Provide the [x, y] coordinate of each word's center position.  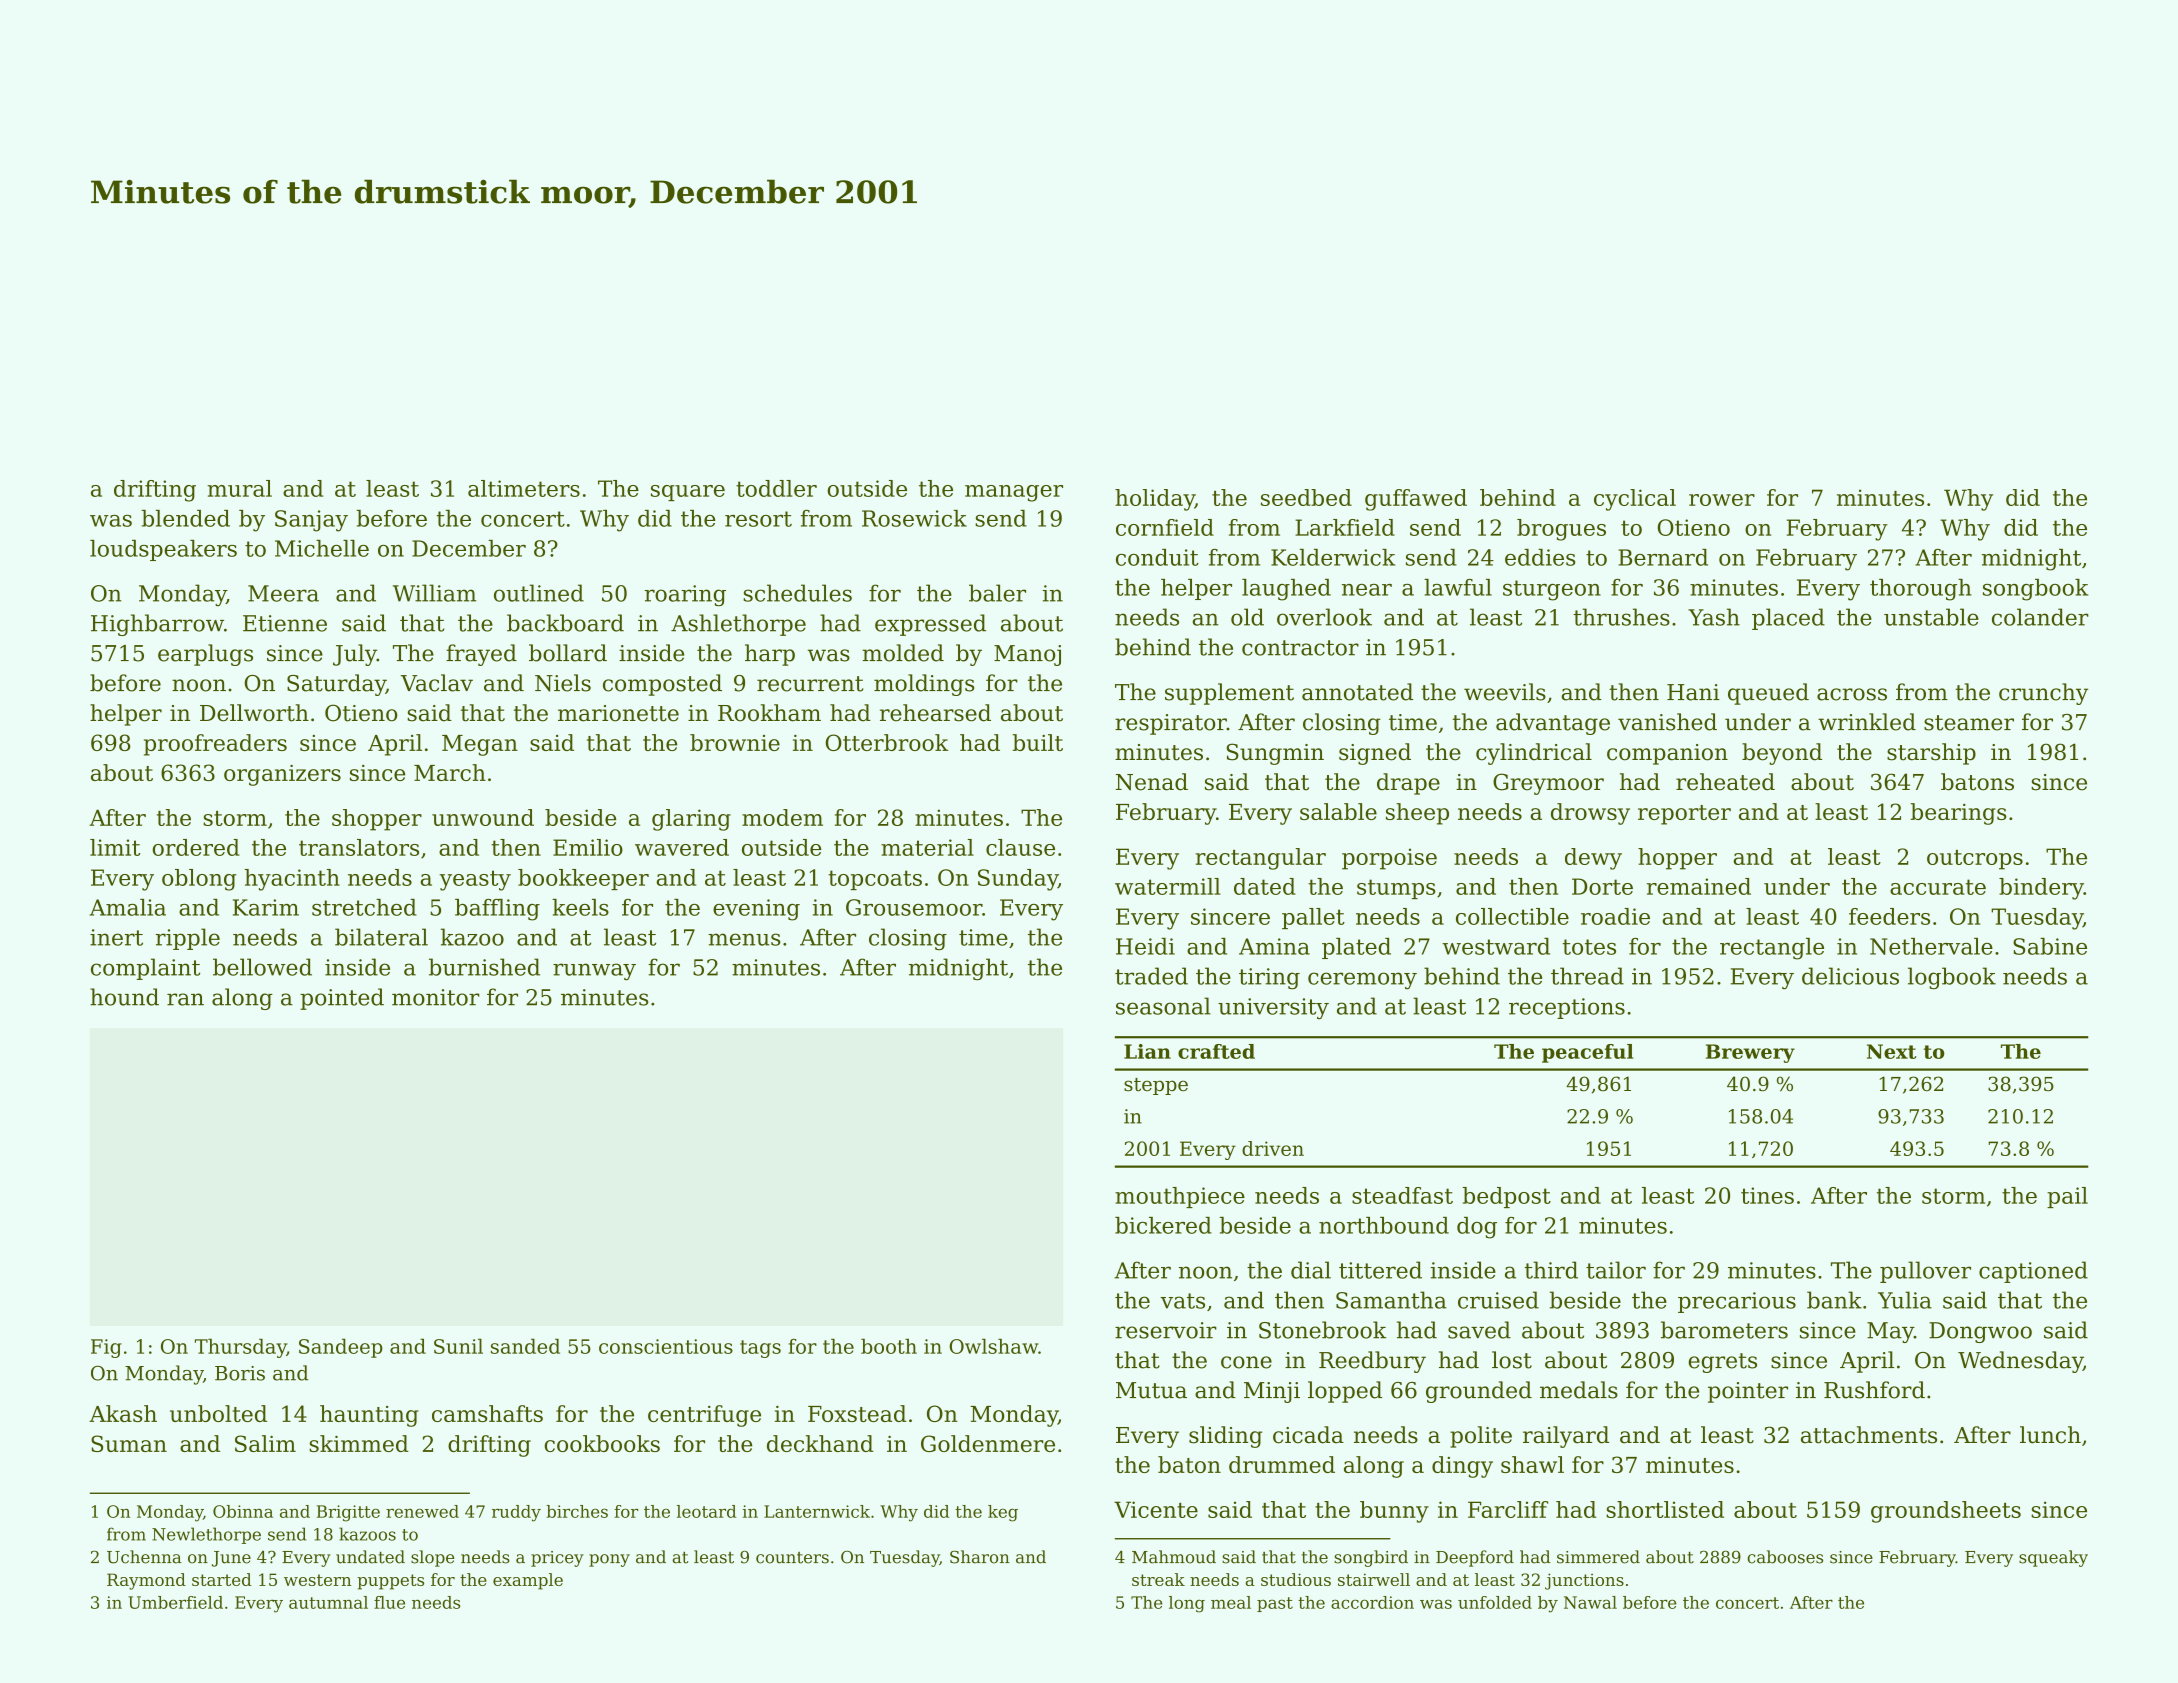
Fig [106, 1348]
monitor [436, 997]
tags [760, 1349]
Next [1892, 1051]
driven [1273, 1148]
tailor [1616, 1270]
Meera [283, 593]
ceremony [1362, 980]
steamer [1969, 723]
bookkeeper [583, 879]
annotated [1357, 692]
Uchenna [144, 1557]
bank [1834, 1300]
